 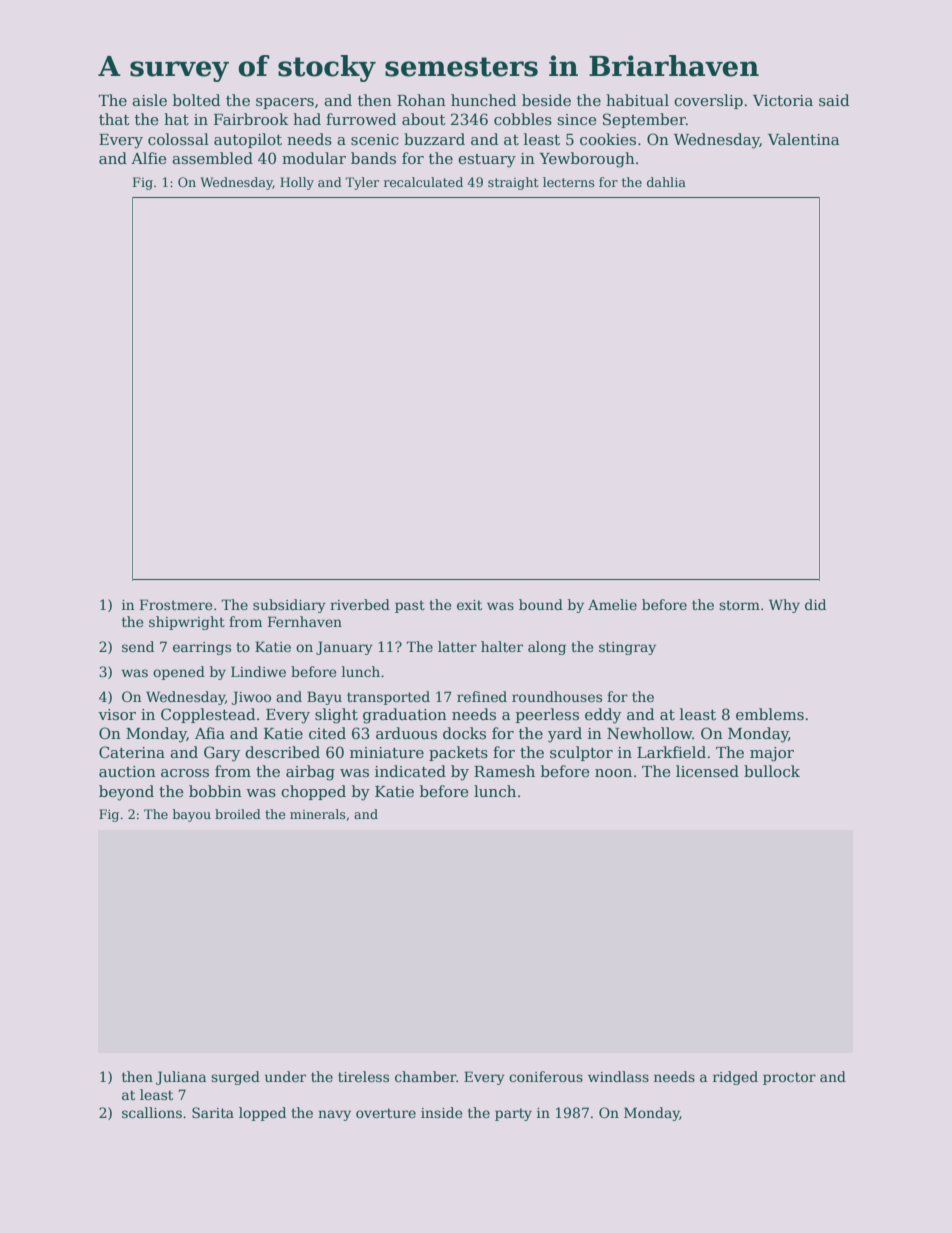 I want to click on that, so click(x=114, y=119).
